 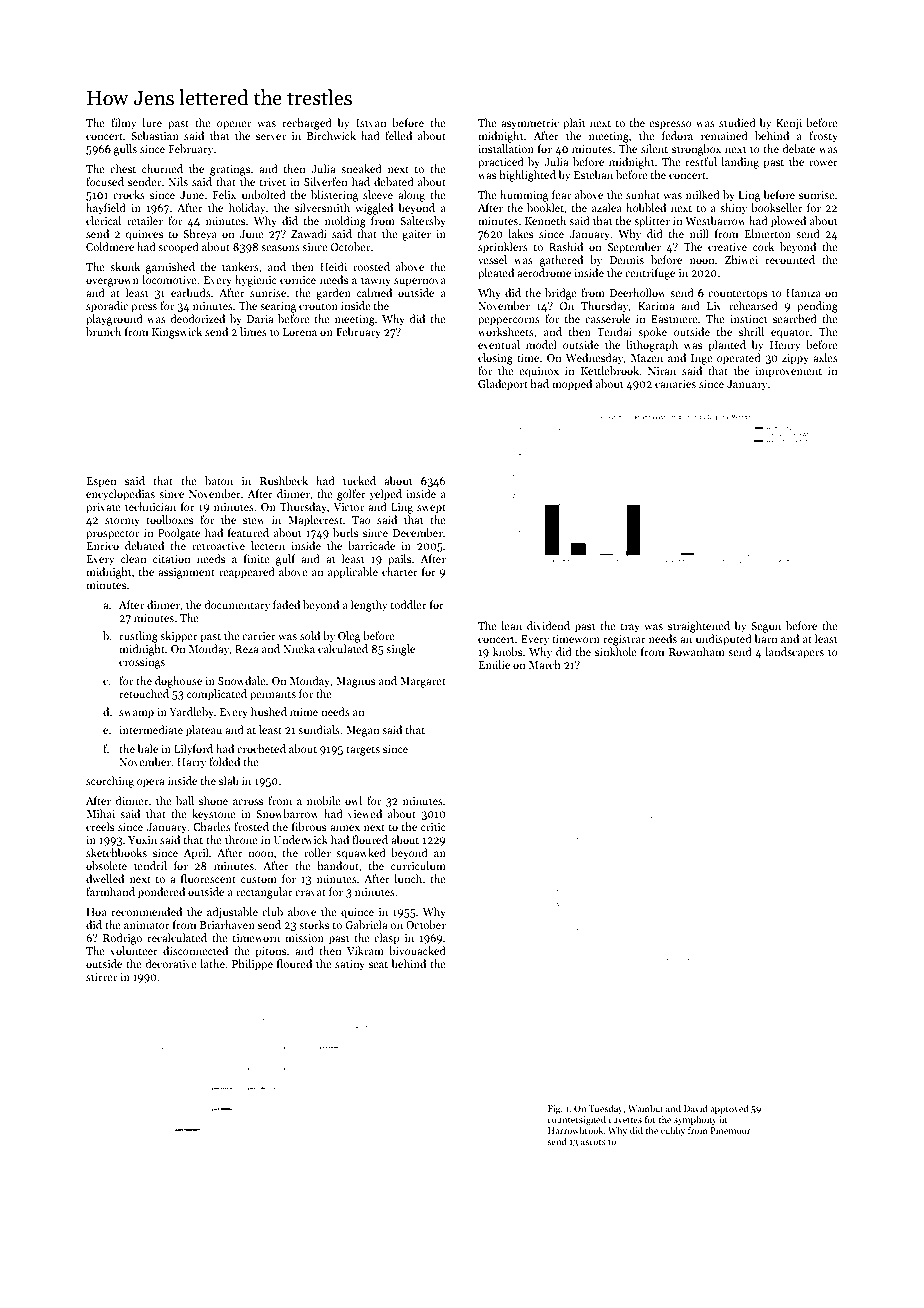 What do you see at coordinates (106, 209) in the screenshot?
I see `hayfield` at bounding box center [106, 209].
